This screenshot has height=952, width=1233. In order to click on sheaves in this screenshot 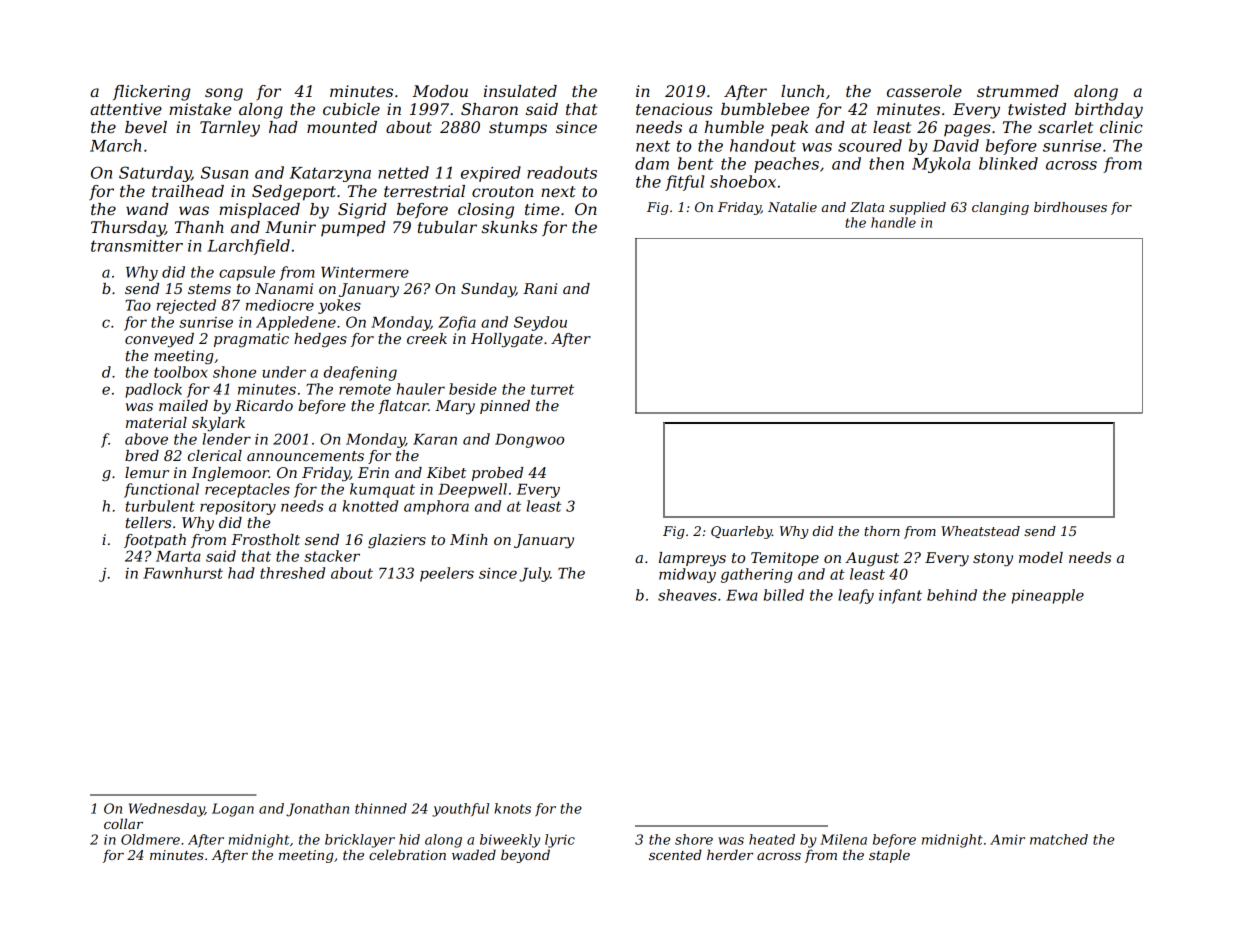, I will do `click(687, 595)`.
